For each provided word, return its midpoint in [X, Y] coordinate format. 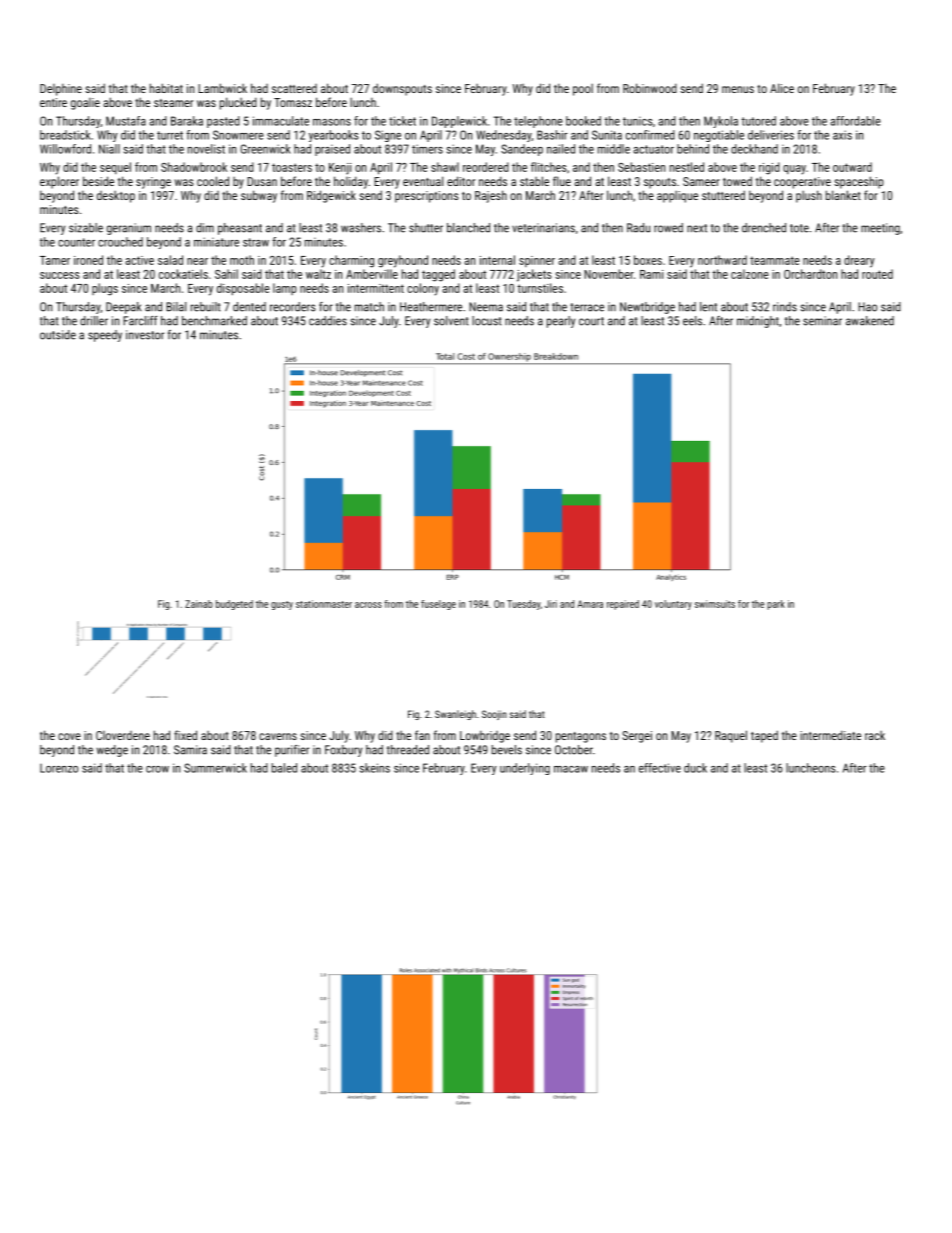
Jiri [551, 604]
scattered [294, 88]
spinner [537, 261]
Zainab [199, 604]
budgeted [234, 605]
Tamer [55, 260]
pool [583, 90]
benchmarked [214, 321]
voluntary [673, 605]
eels [692, 321]
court [591, 321]
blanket [843, 195]
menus [738, 89]
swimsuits [715, 604]
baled [284, 768]
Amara [590, 604]
